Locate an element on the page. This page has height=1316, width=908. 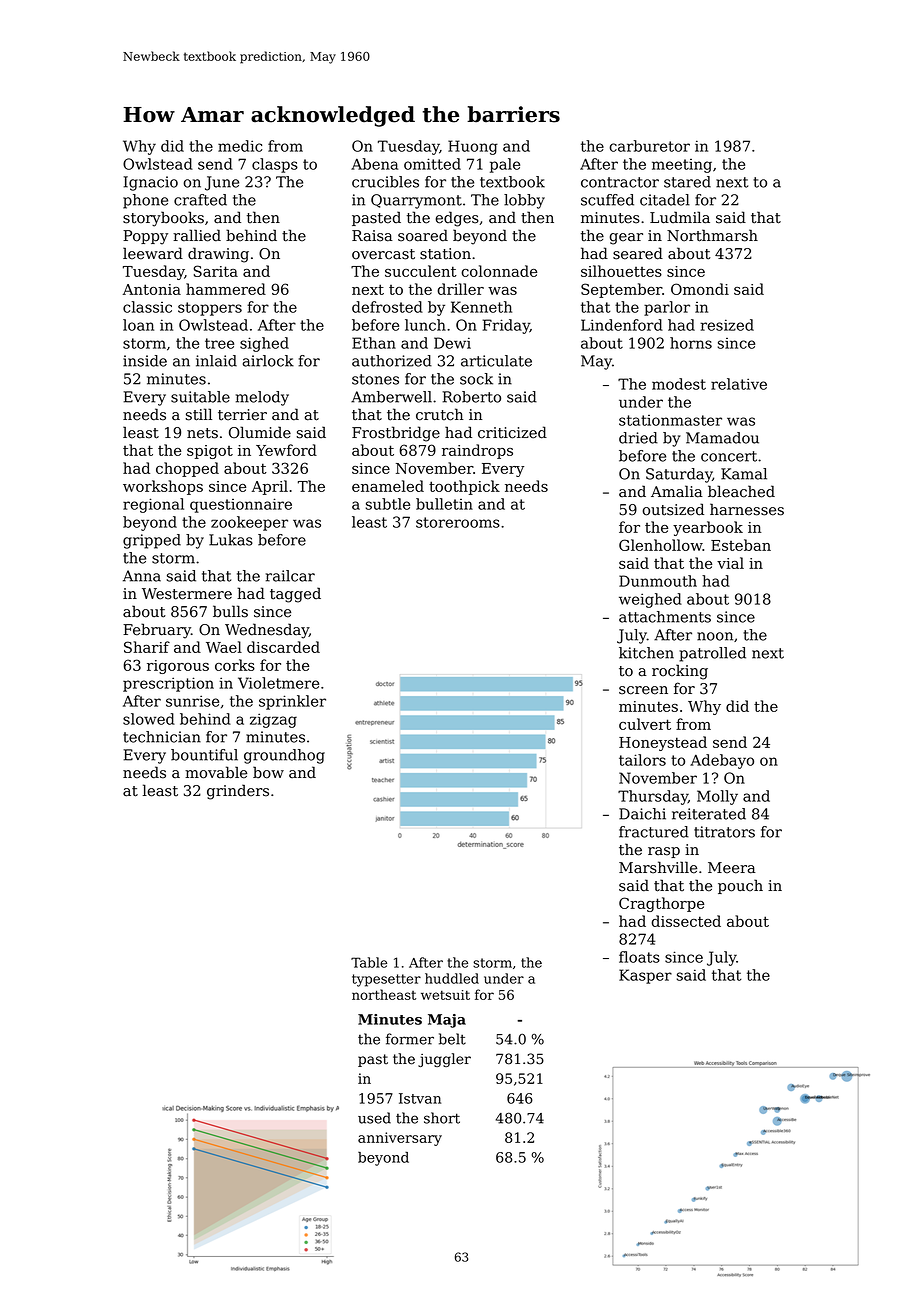
medic is located at coordinates (240, 146).
